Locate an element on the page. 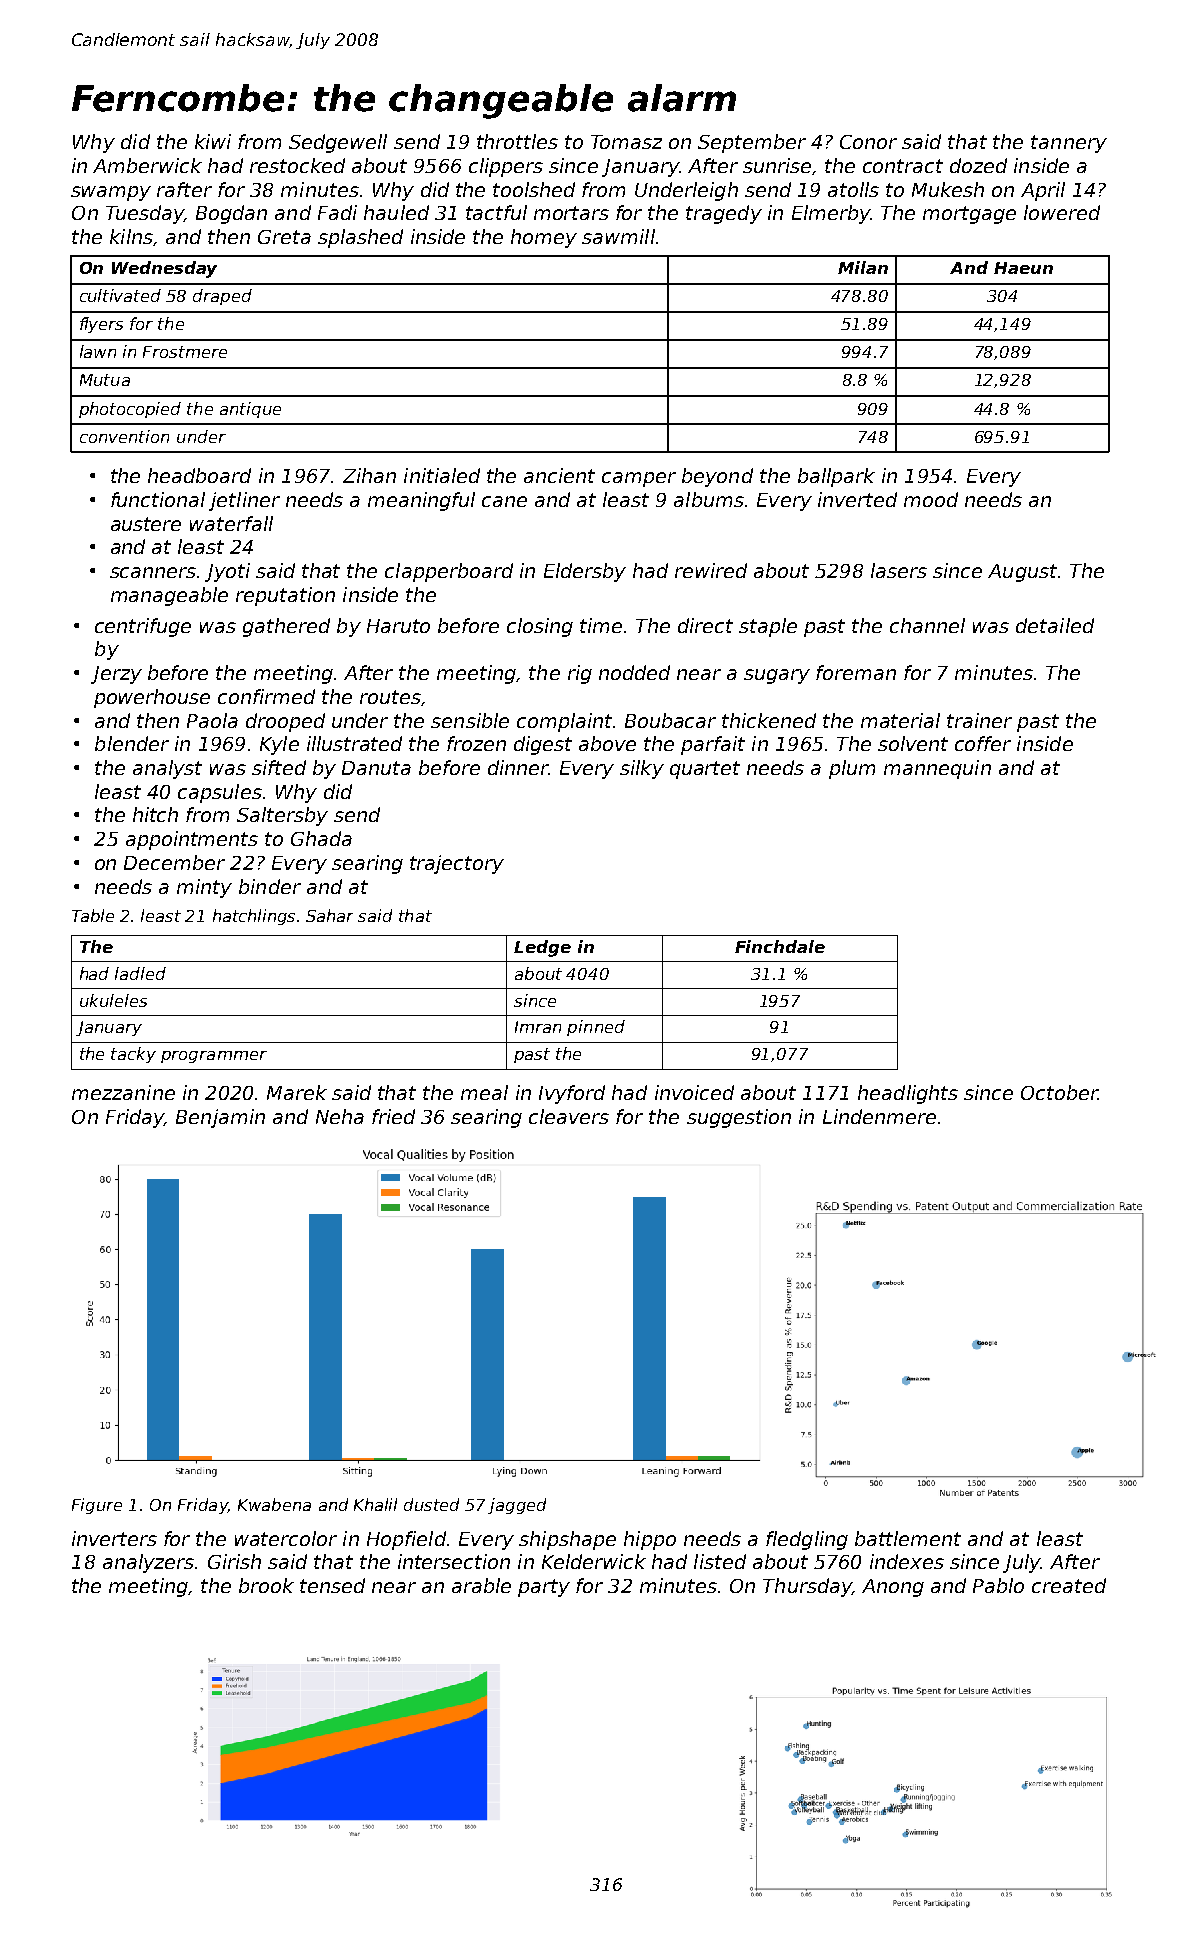 The width and height of the document is (1180, 1944). restocked is located at coordinates (297, 165).
